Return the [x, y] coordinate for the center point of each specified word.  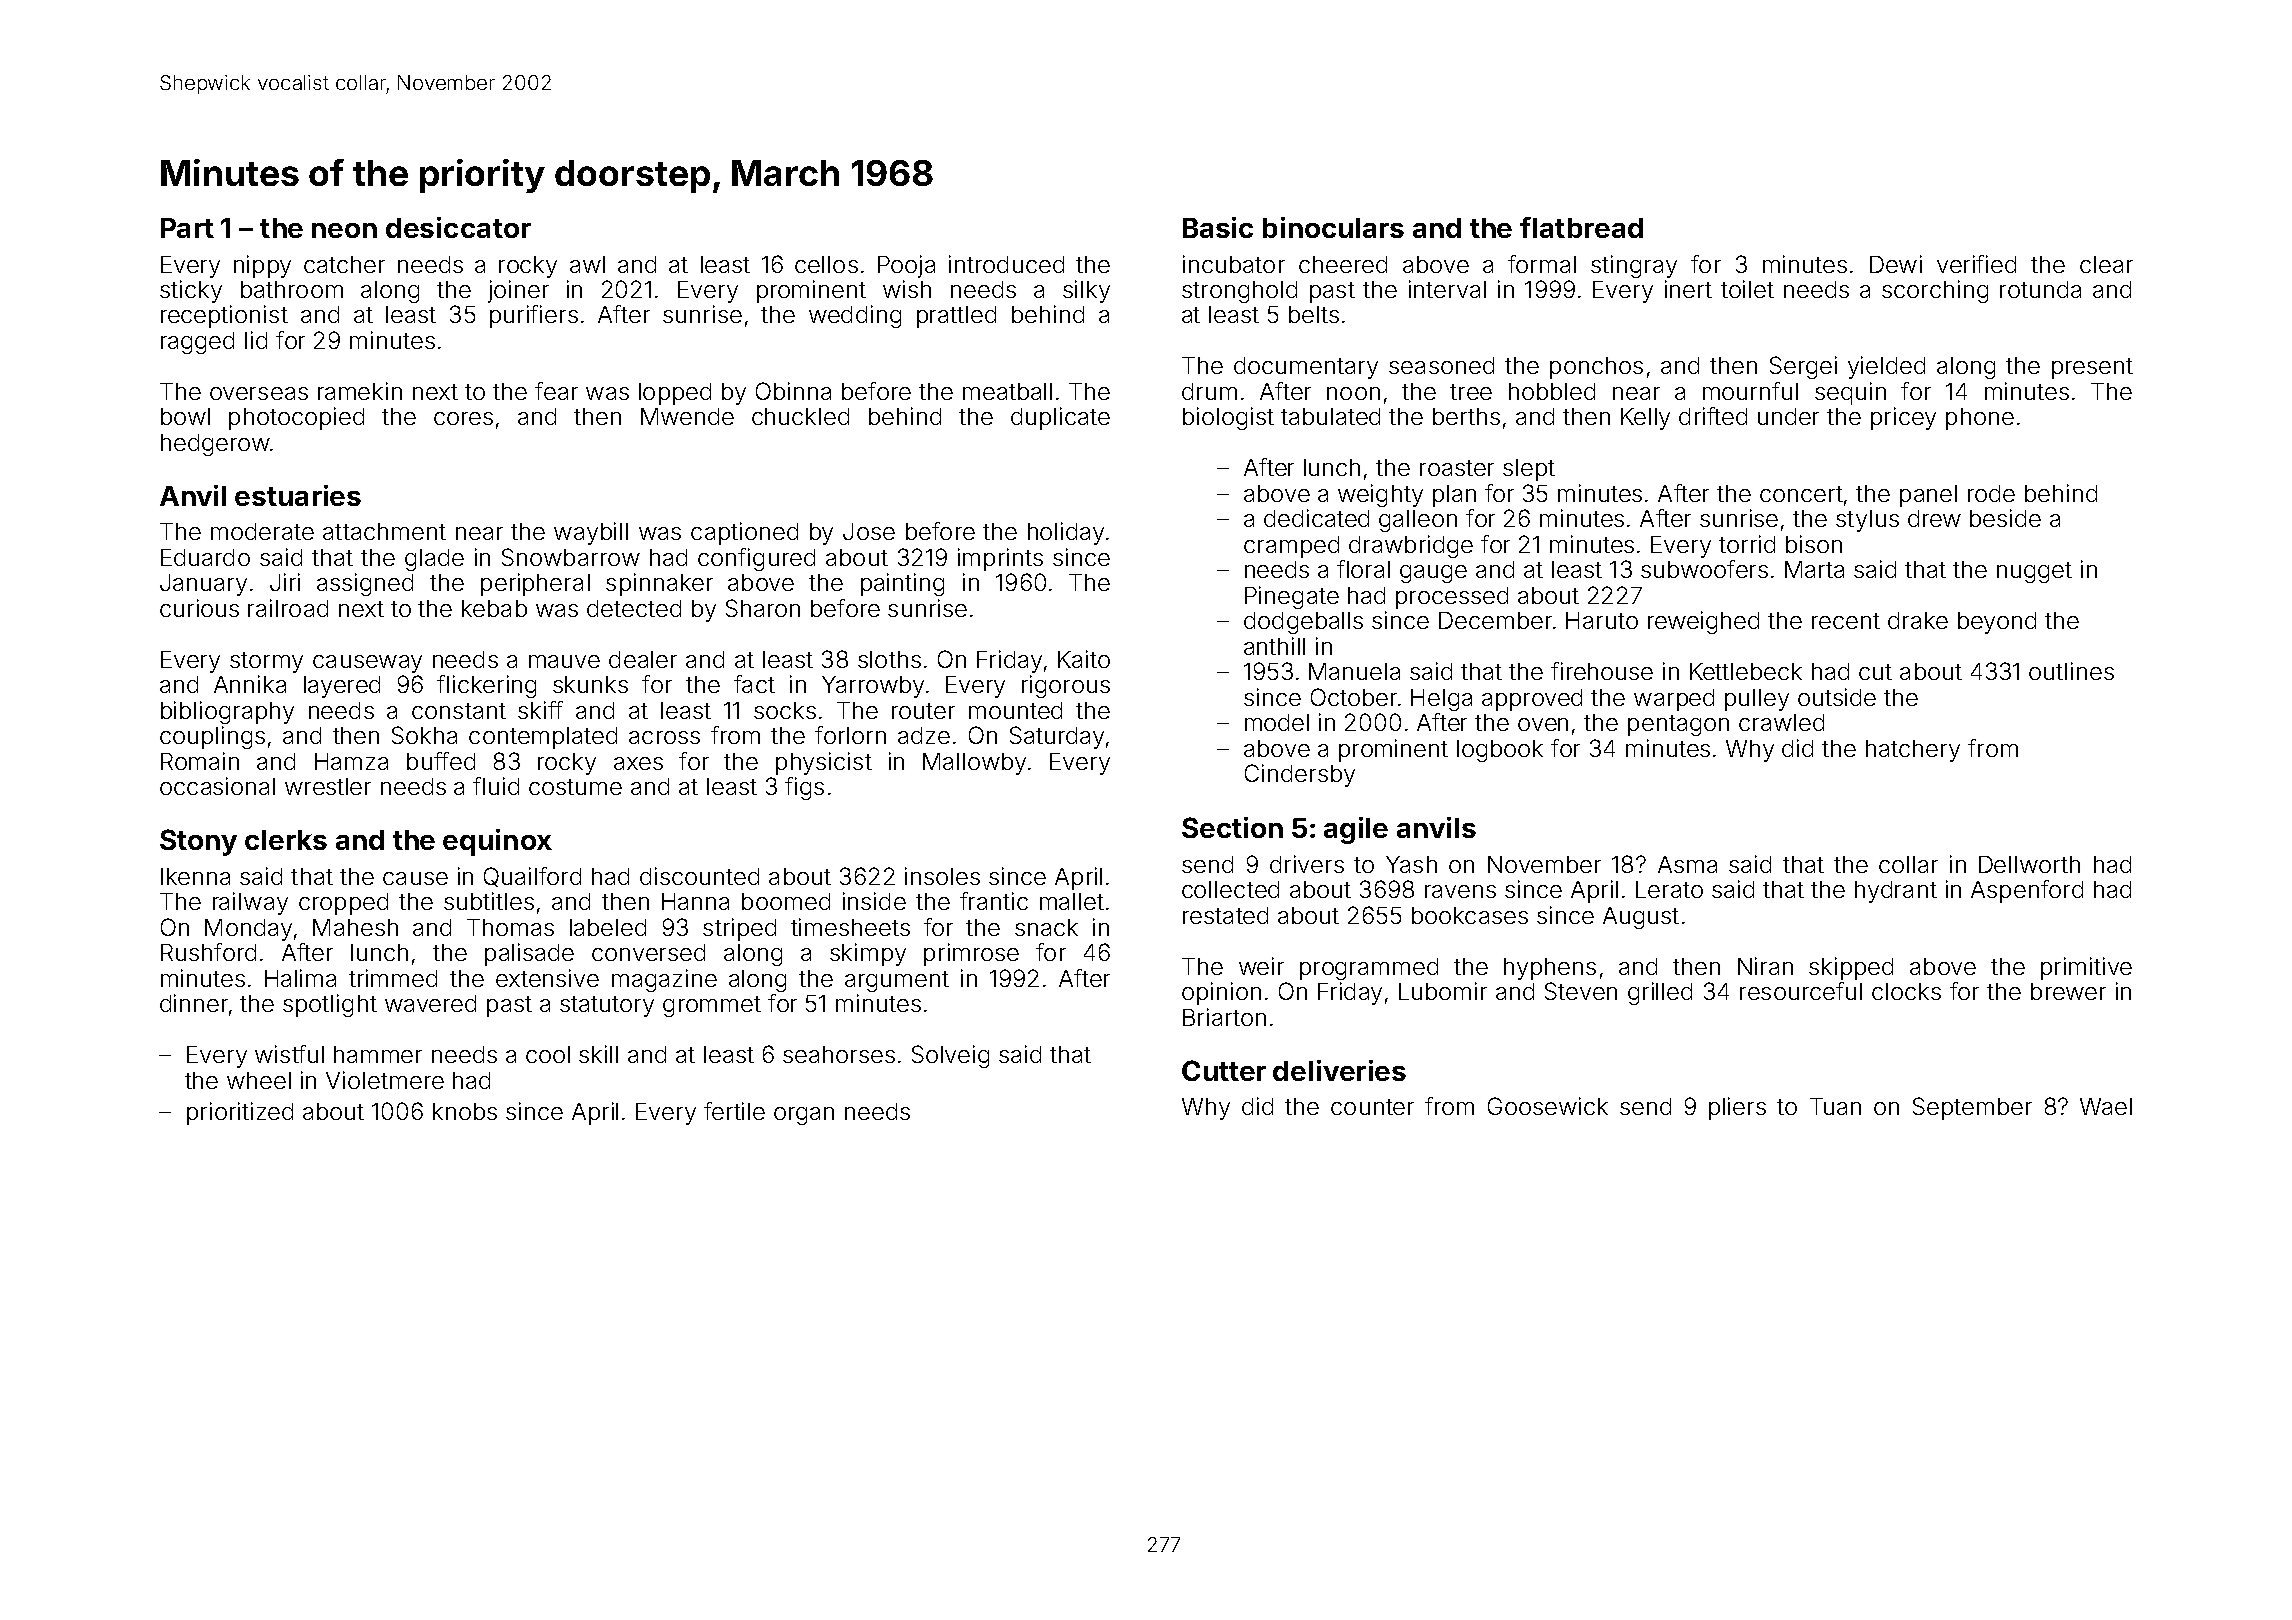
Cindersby [1300, 775]
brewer [2068, 991]
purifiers [534, 316]
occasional [217, 786]
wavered [430, 1003]
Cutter [1224, 1070]
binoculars [1333, 227]
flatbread [1581, 227]
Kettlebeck [1746, 671]
